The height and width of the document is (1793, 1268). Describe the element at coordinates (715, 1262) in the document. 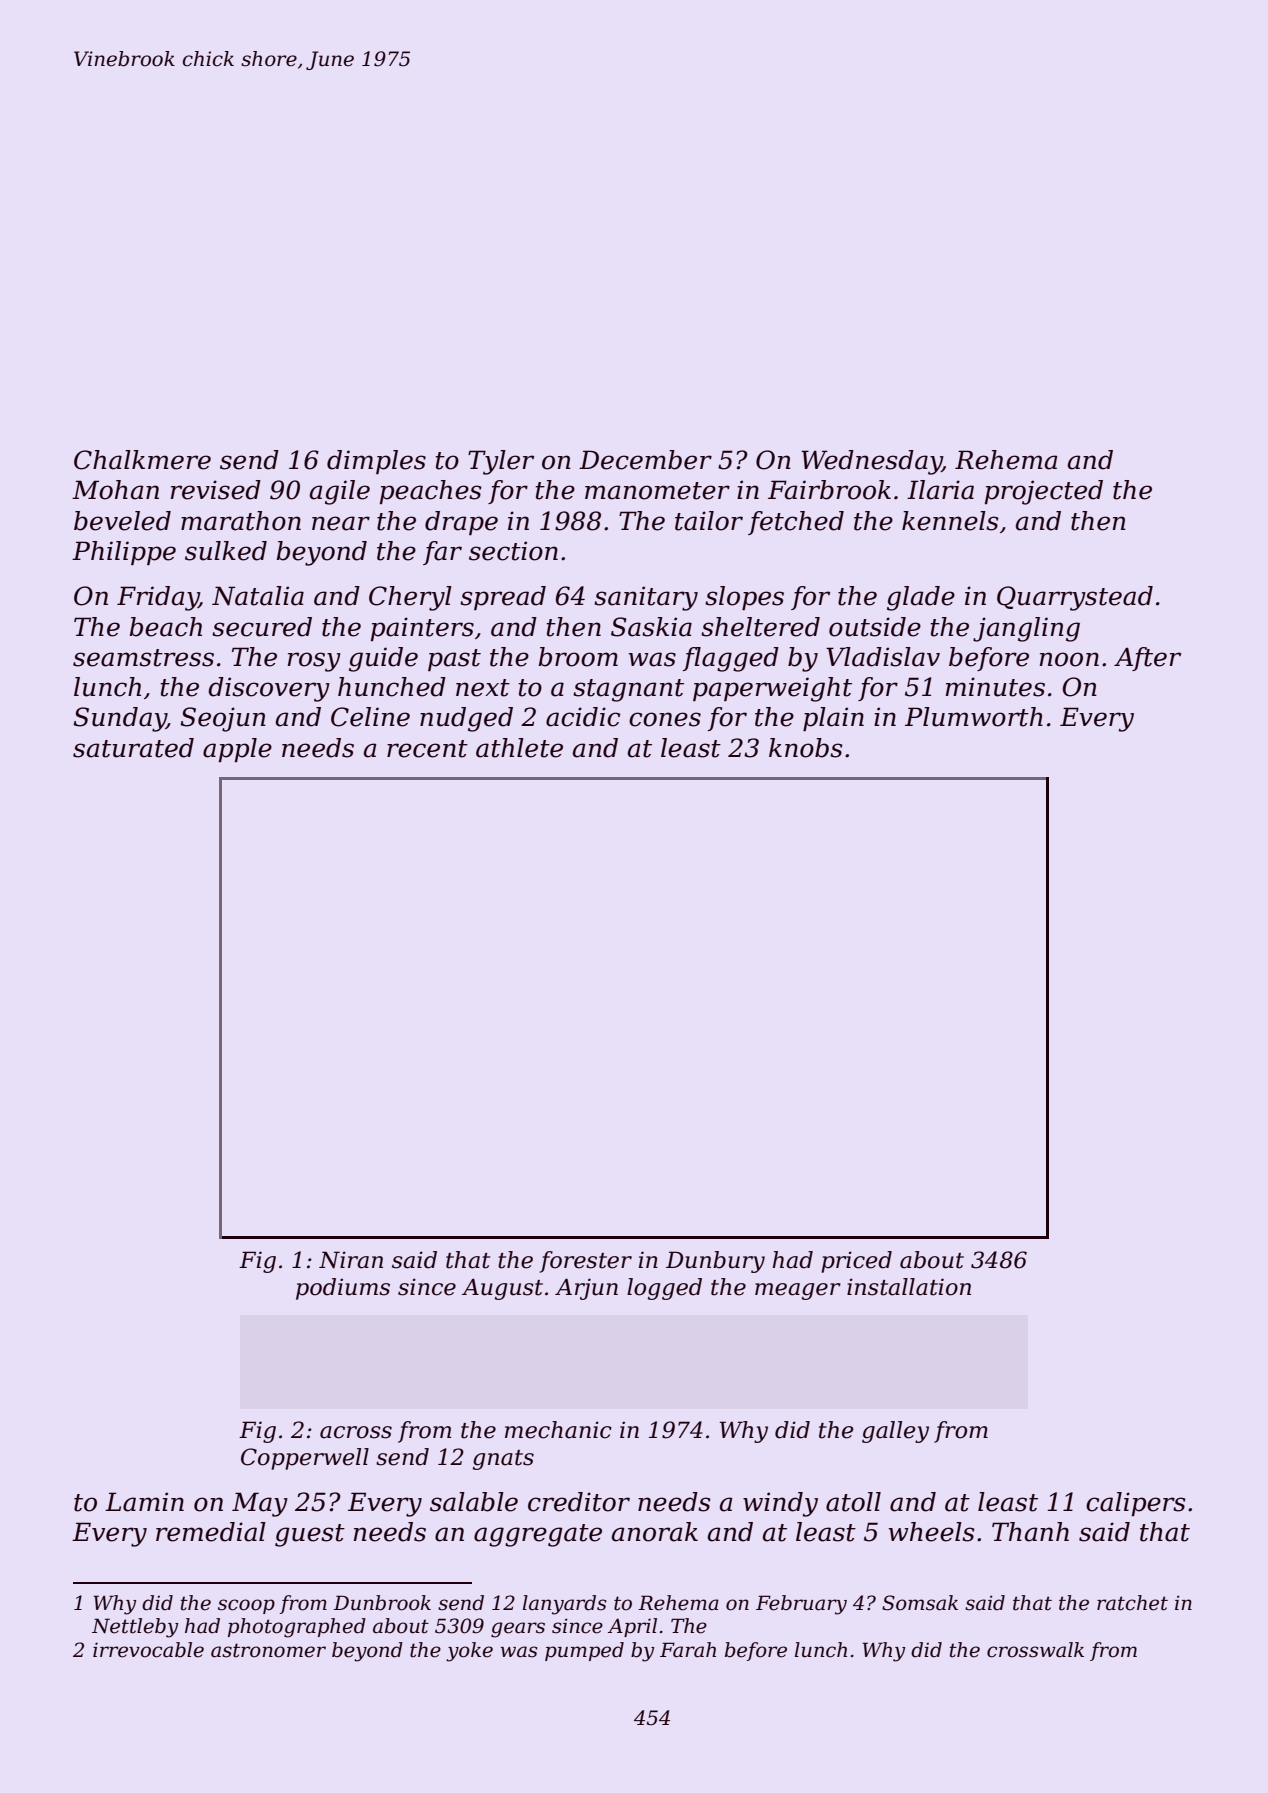

I see `Dunbury` at that location.
